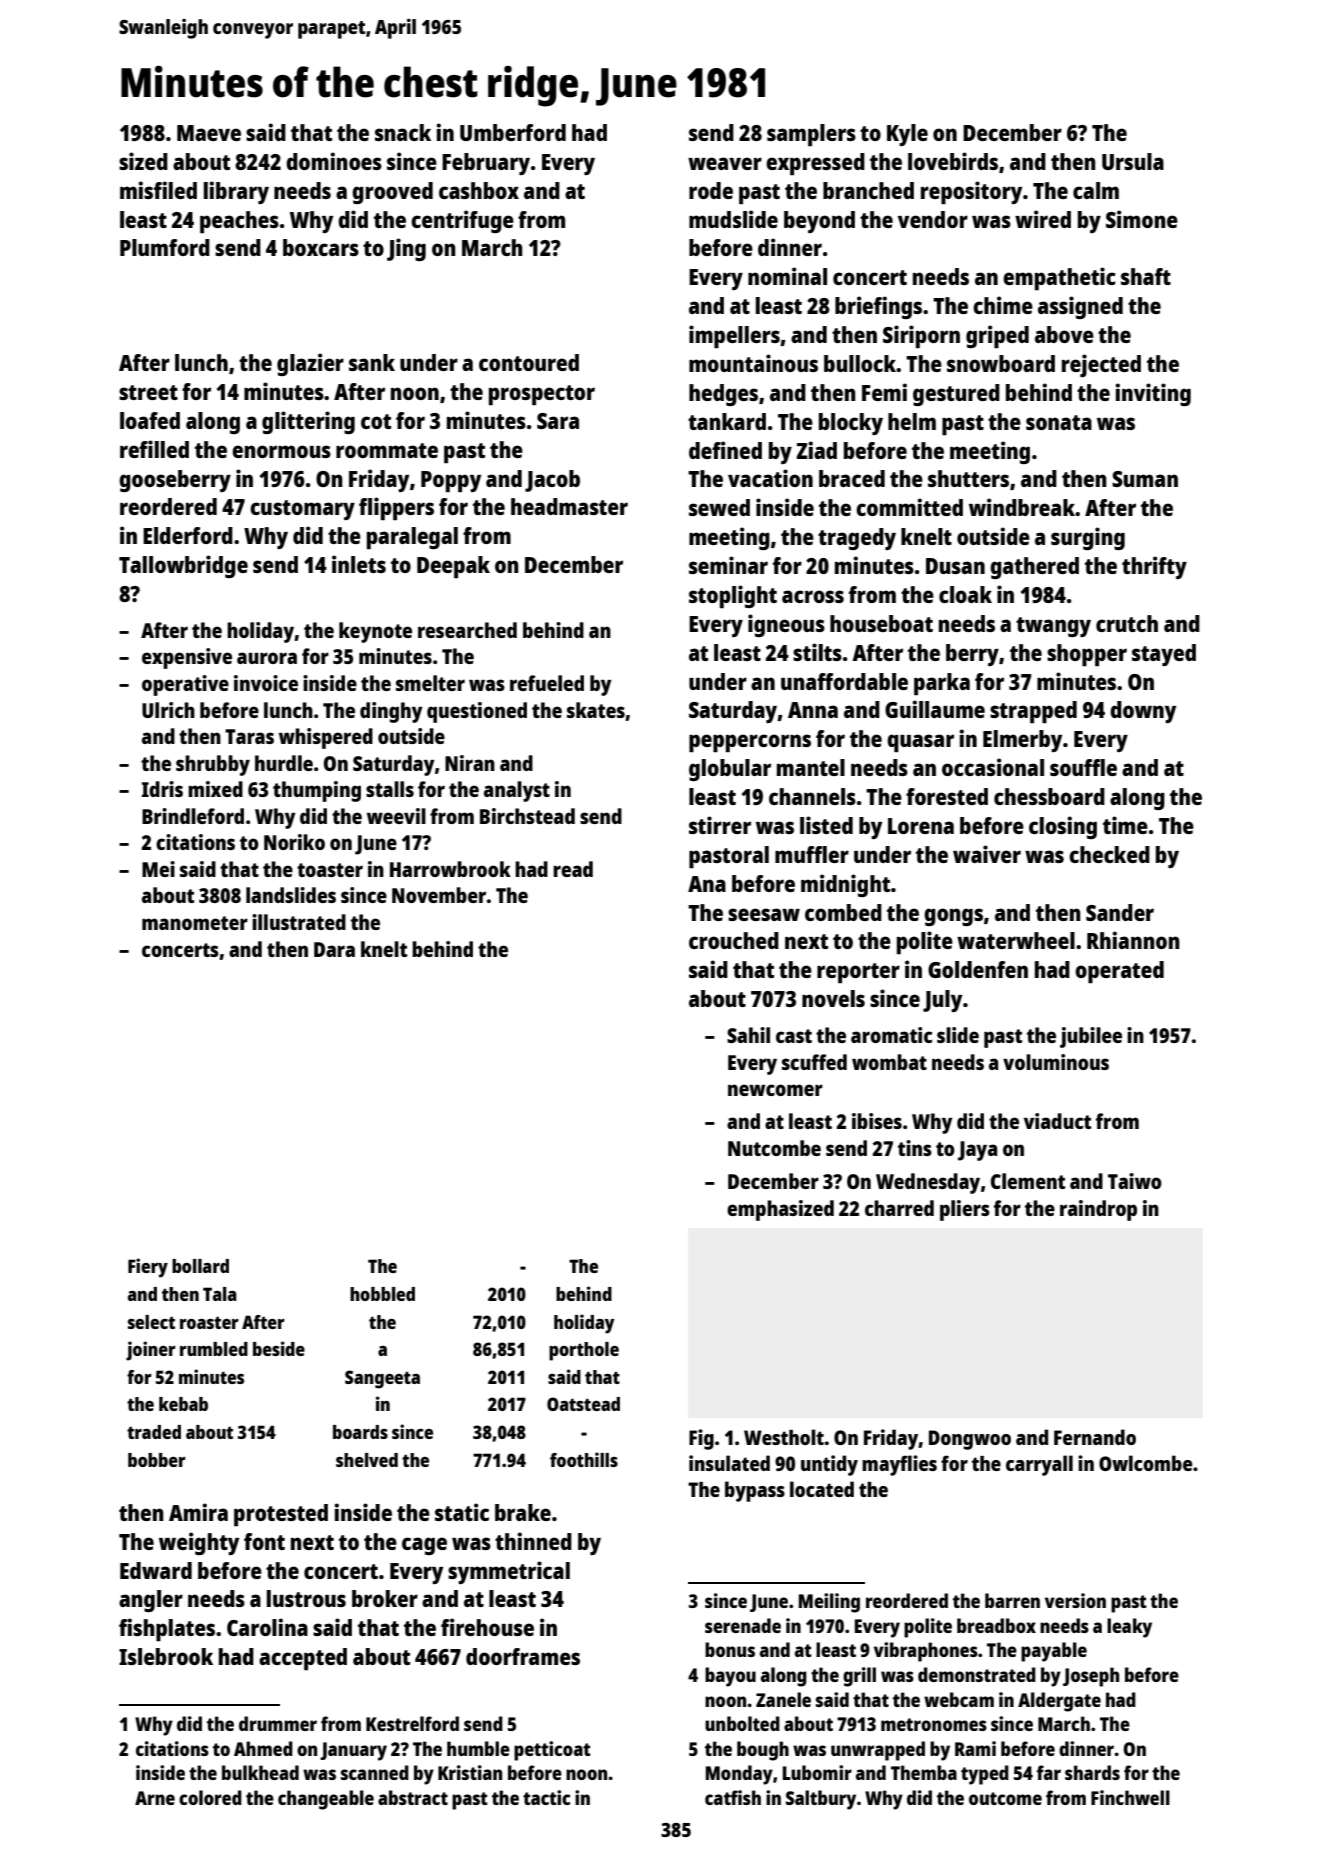 The image size is (1322, 1870). What do you see at coordinates (907, 135) in the screenshot?
I see `Kyle` at bounding box center [907, 135].
